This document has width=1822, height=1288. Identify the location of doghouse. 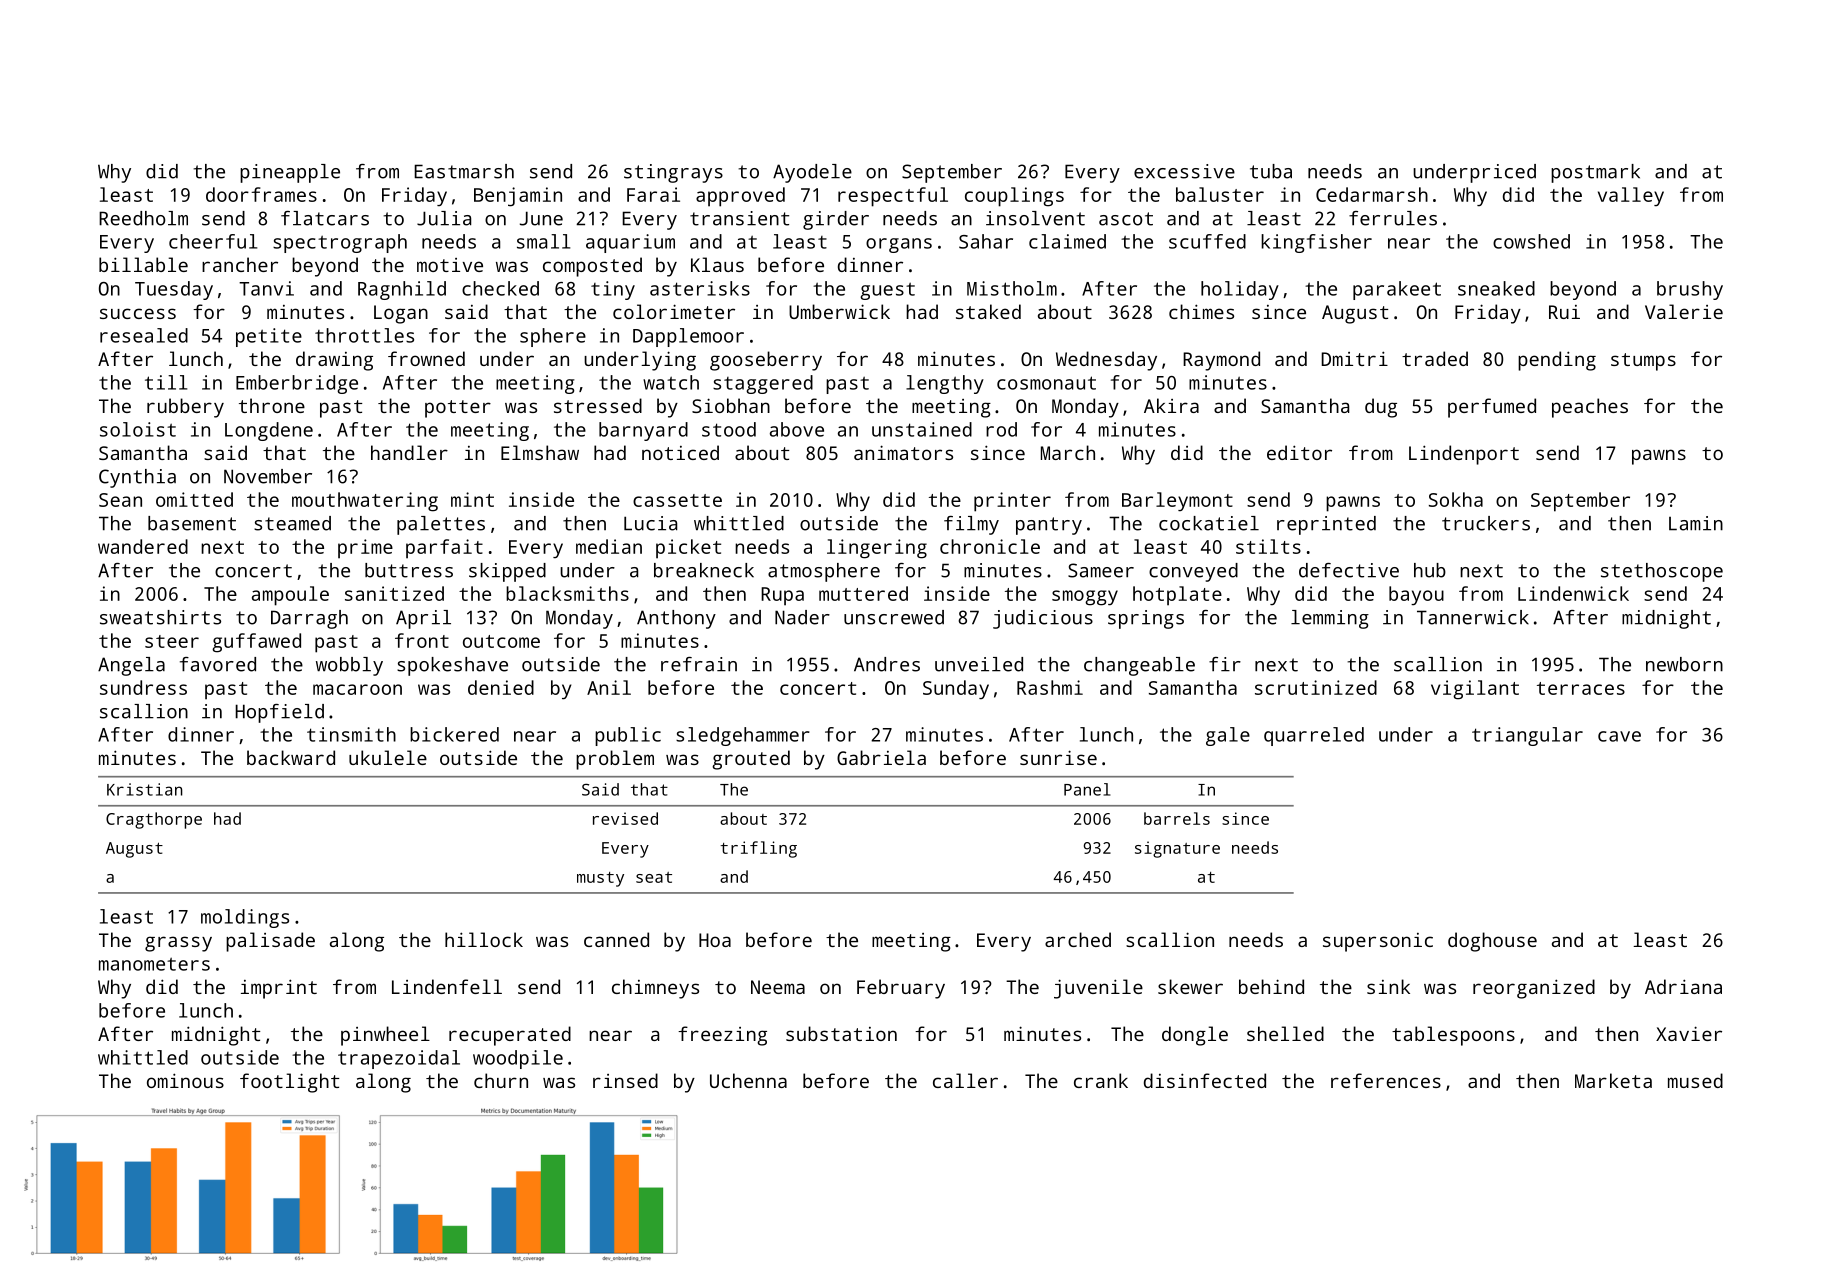
(1492, 942).
